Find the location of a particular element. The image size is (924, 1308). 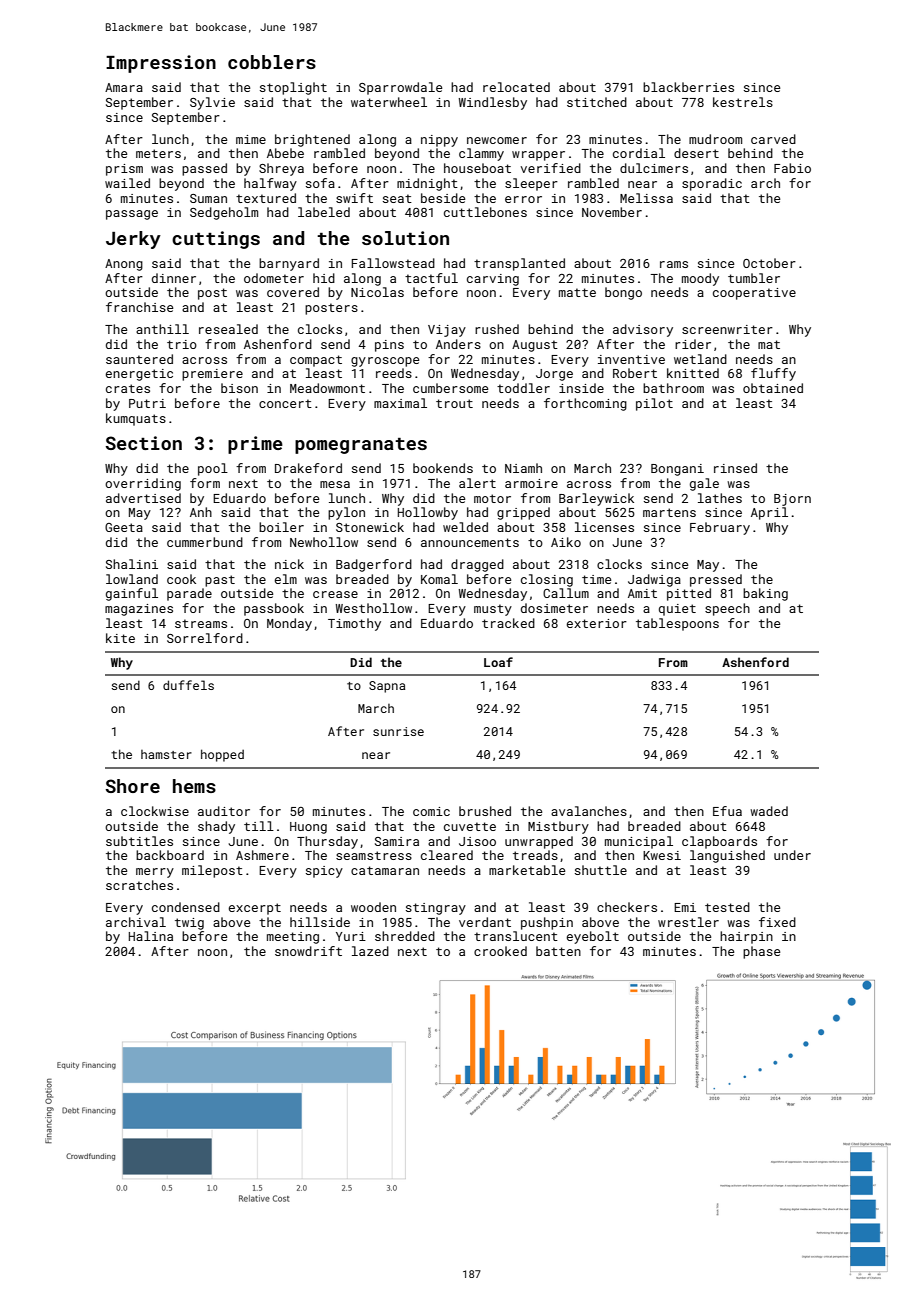

relocated is located at coordinates (516, 87).
